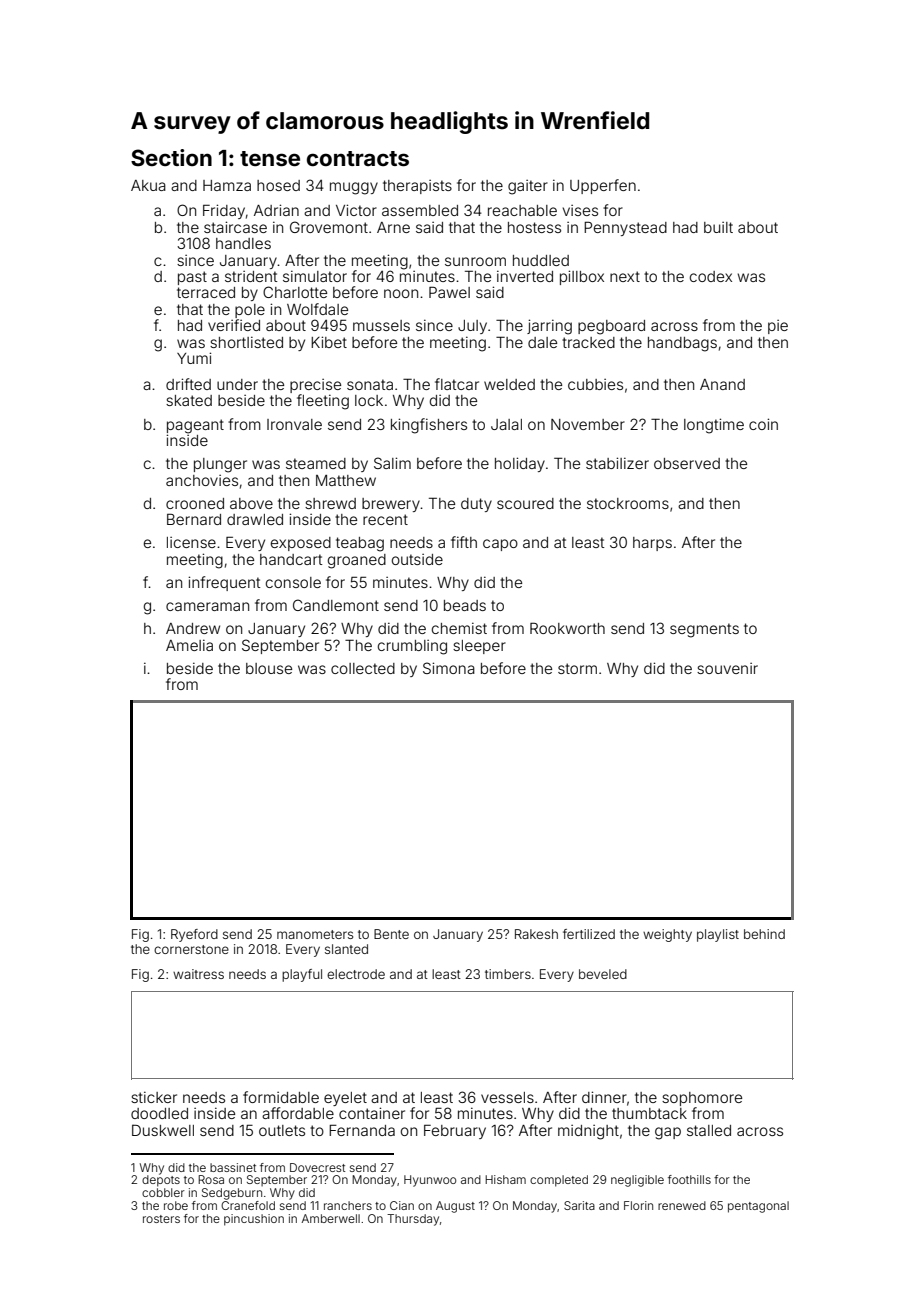 Image resolution: width=924 pixels, height=1311 pixels. Describe the element at coordinates (358, 159) in the page. I see `contracts` at that location.
